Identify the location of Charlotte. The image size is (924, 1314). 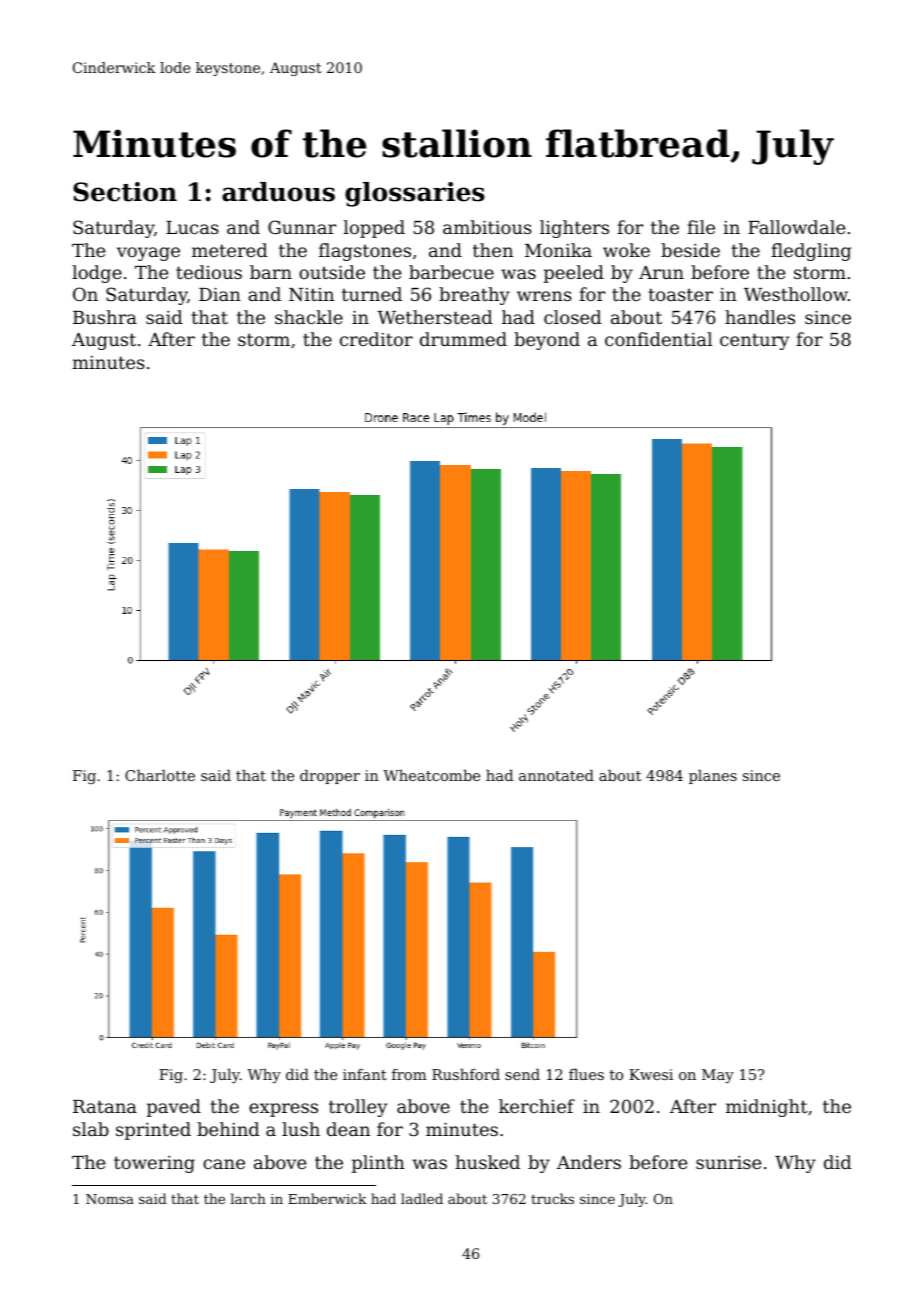
(160, 775).
